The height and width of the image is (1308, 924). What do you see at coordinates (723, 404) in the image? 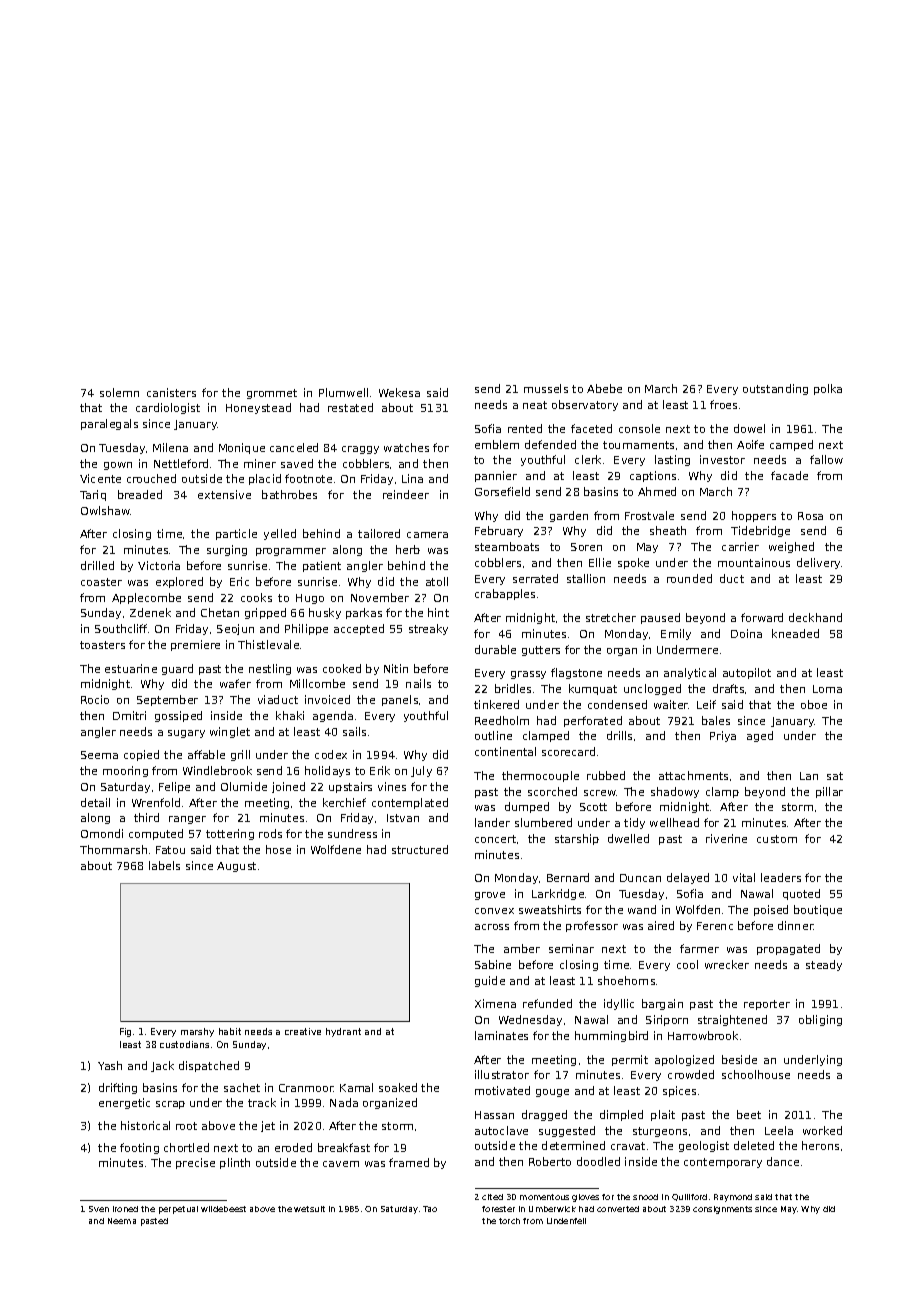
I see `froes` at bounding box center [723, 404].
